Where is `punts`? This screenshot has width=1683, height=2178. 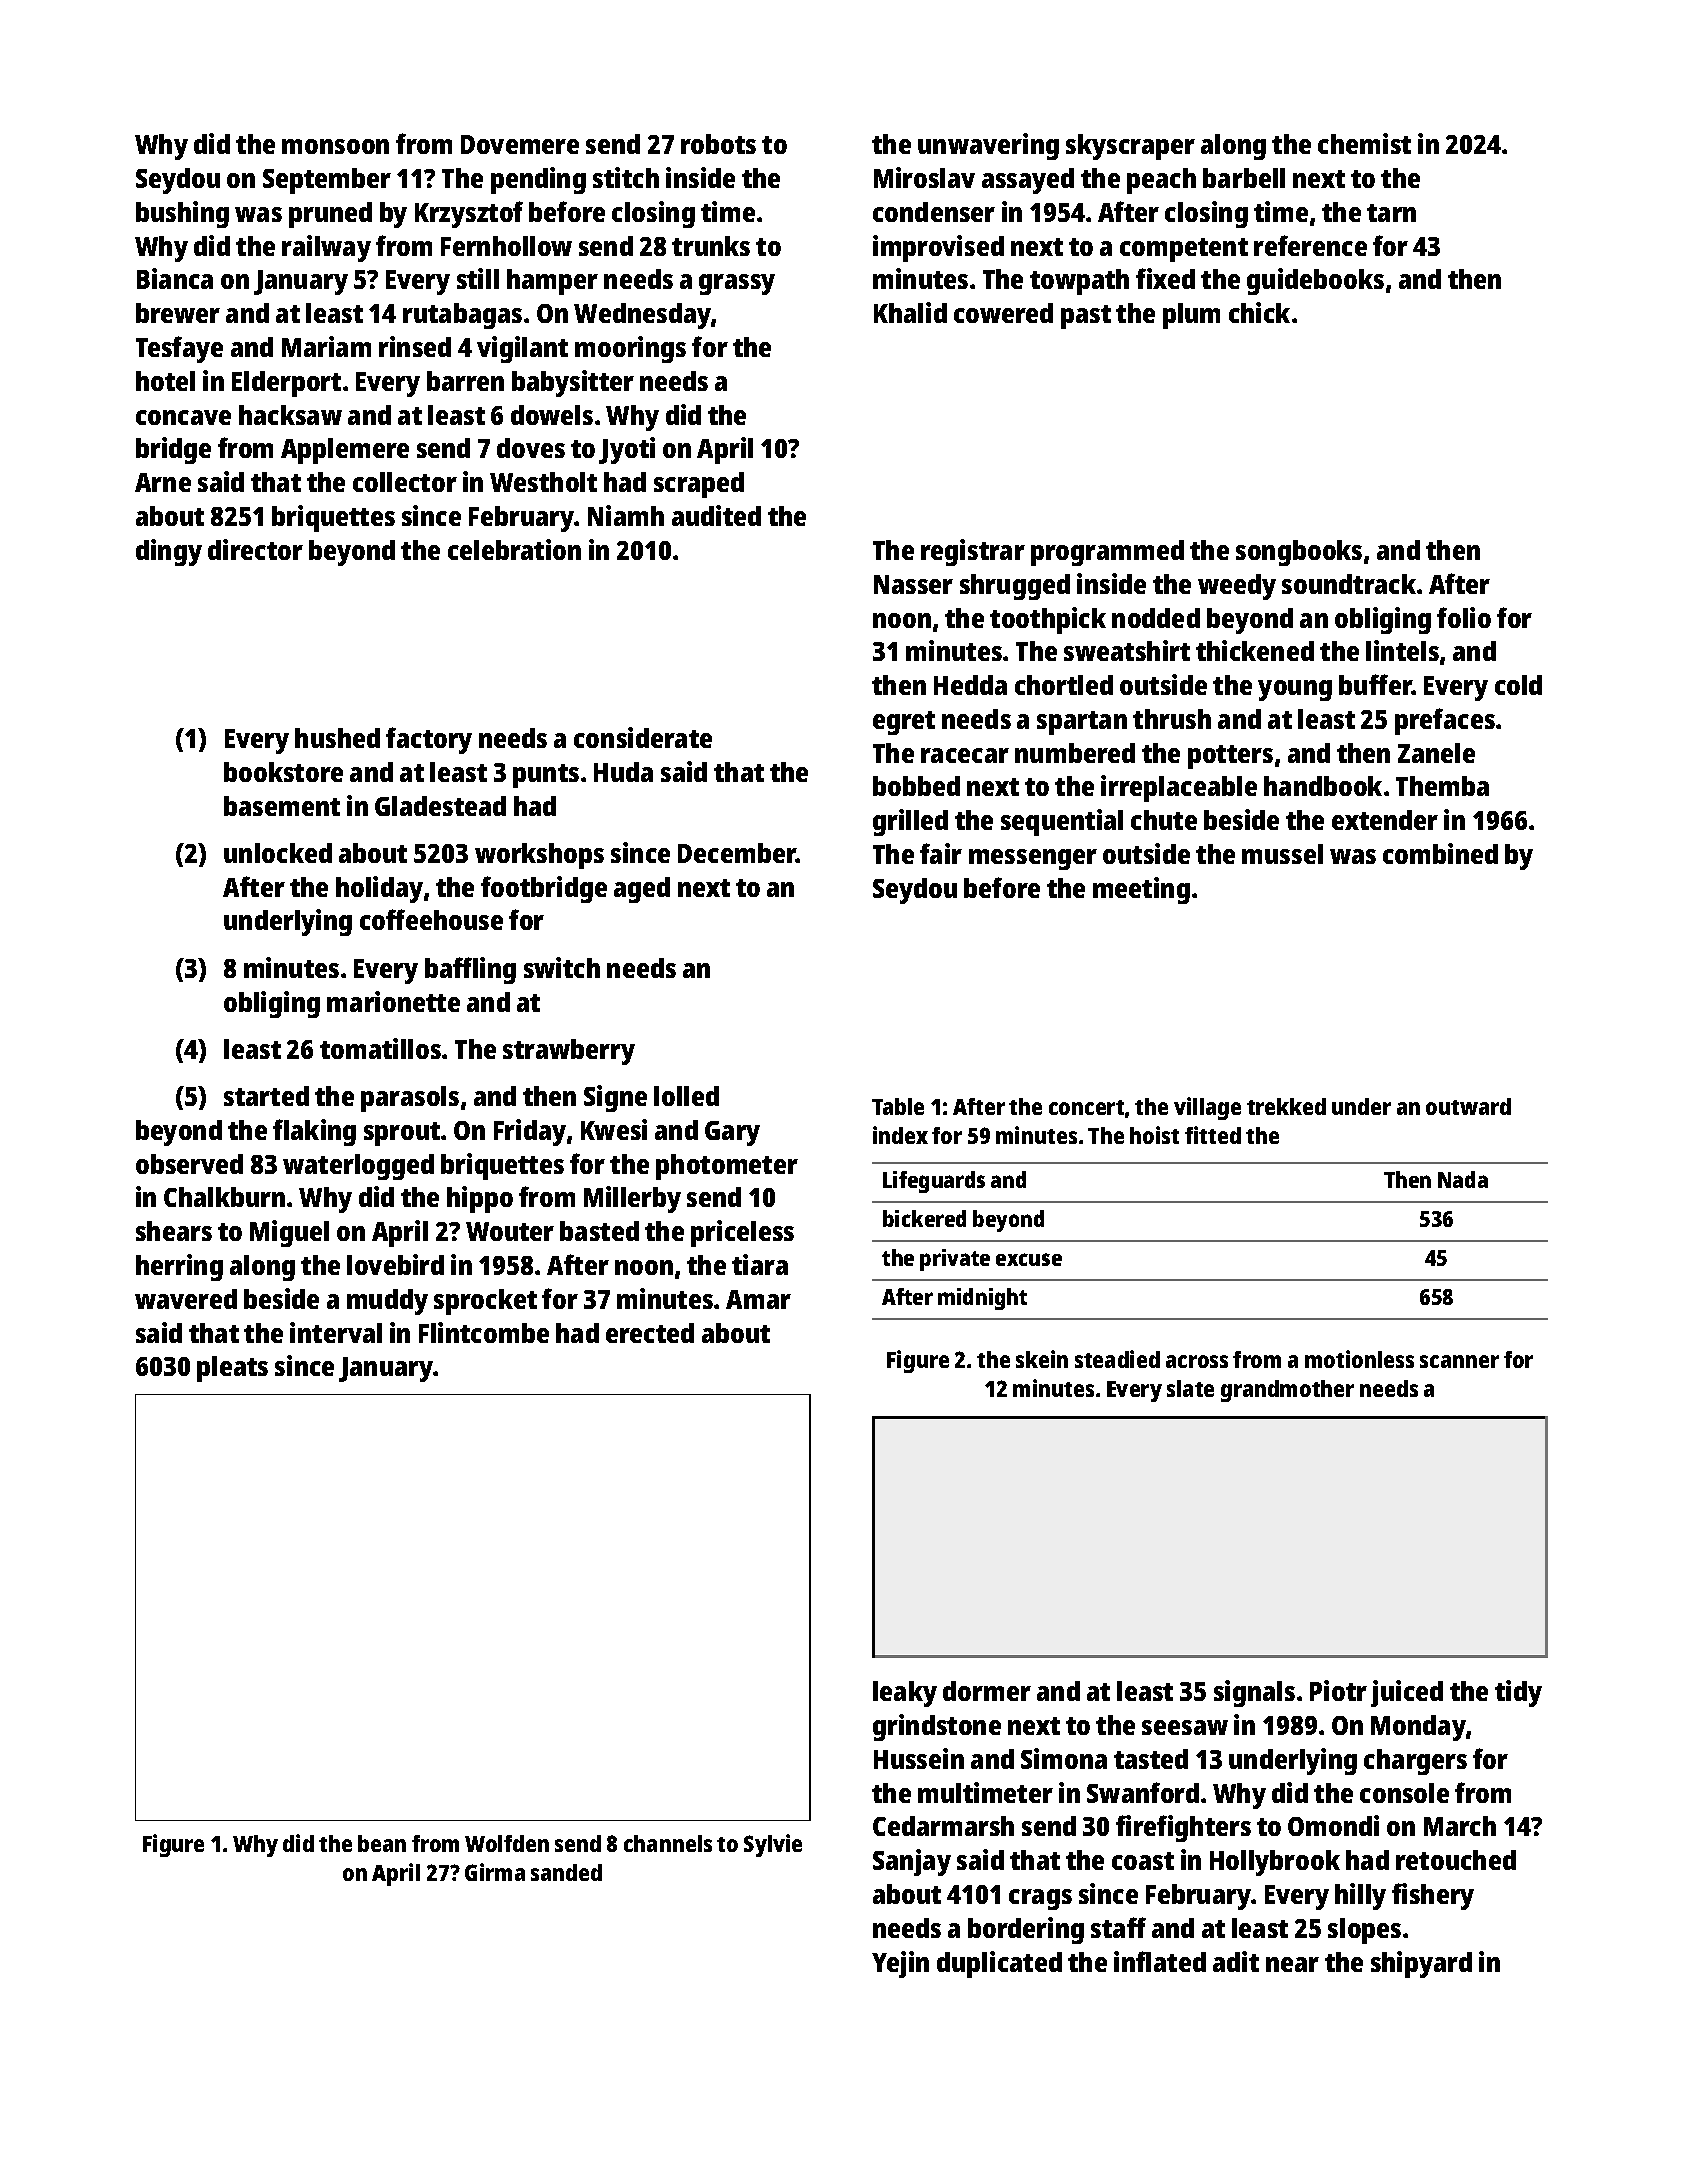
punts is located at coordinates (546, 776).
